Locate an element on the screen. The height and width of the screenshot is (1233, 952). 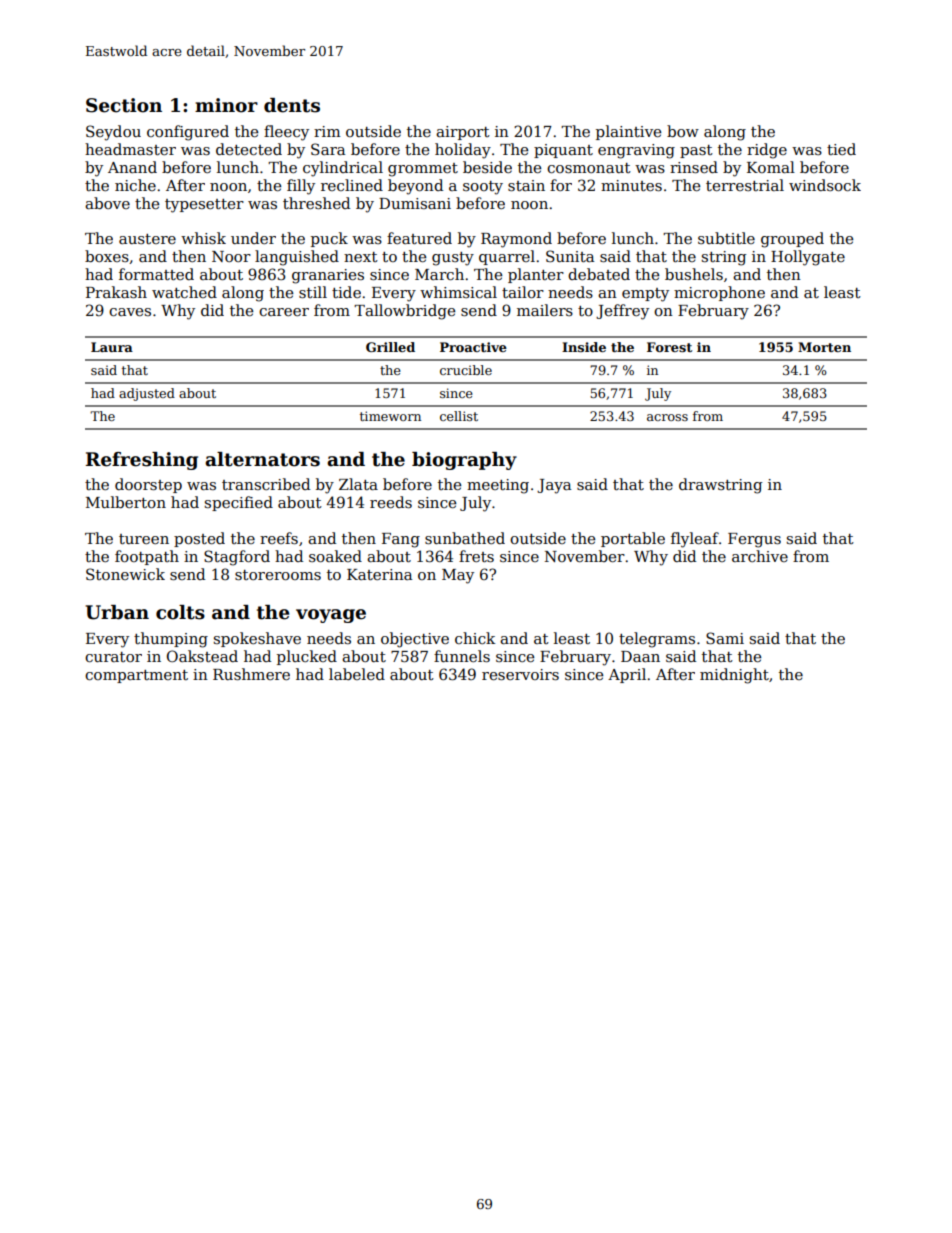
reservoirs is located at coordinates (520, 674).
